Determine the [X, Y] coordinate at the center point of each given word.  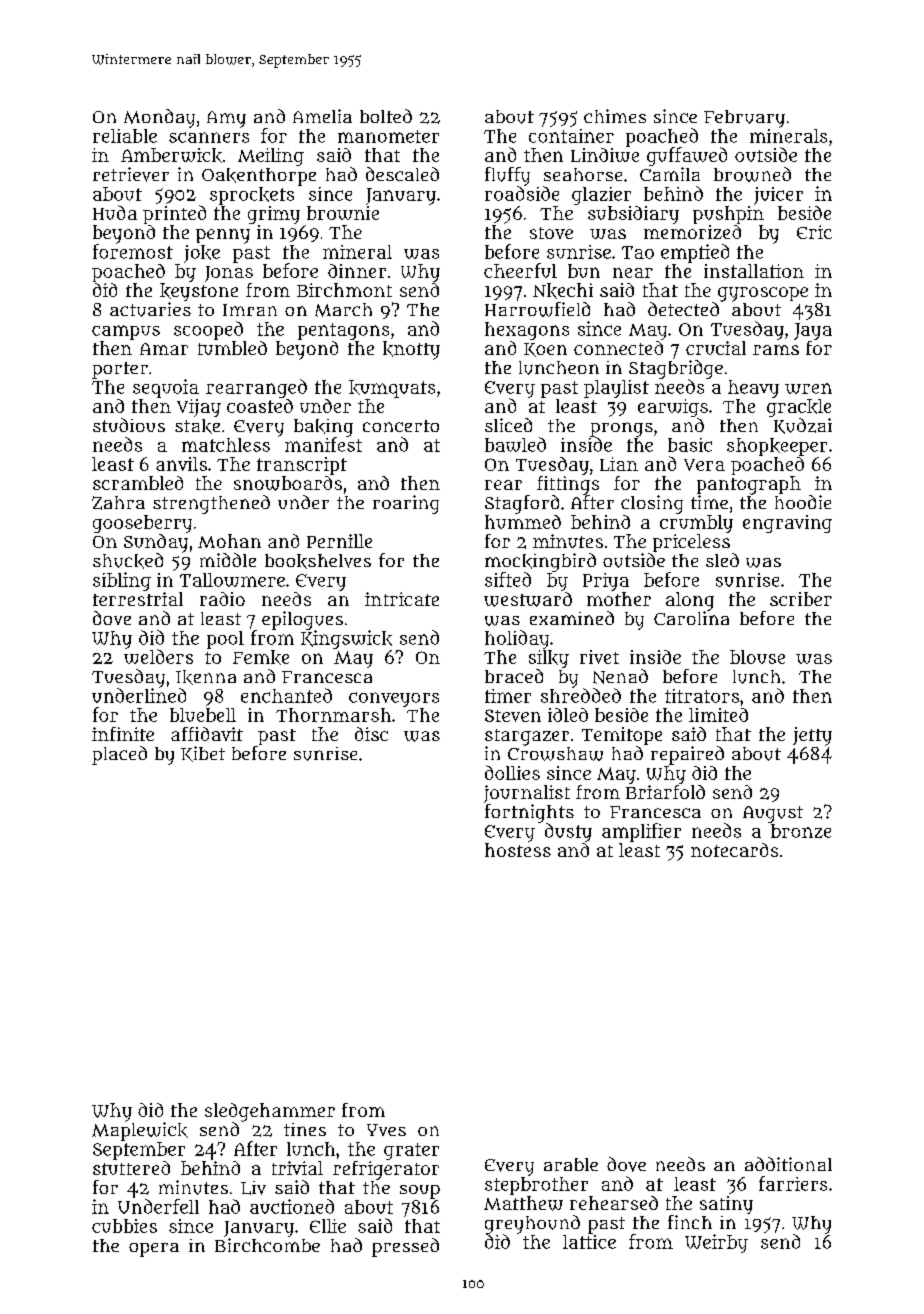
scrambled [138, 483]
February [744, 119]
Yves [386, 1130]
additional [788, 1164]
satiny [726, 1205]
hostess [518, 850]
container [571, 136]
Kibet [203, 754]
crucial [716, 348]
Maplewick [140, 1131]
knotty [411, 350]
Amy [226, 119]
